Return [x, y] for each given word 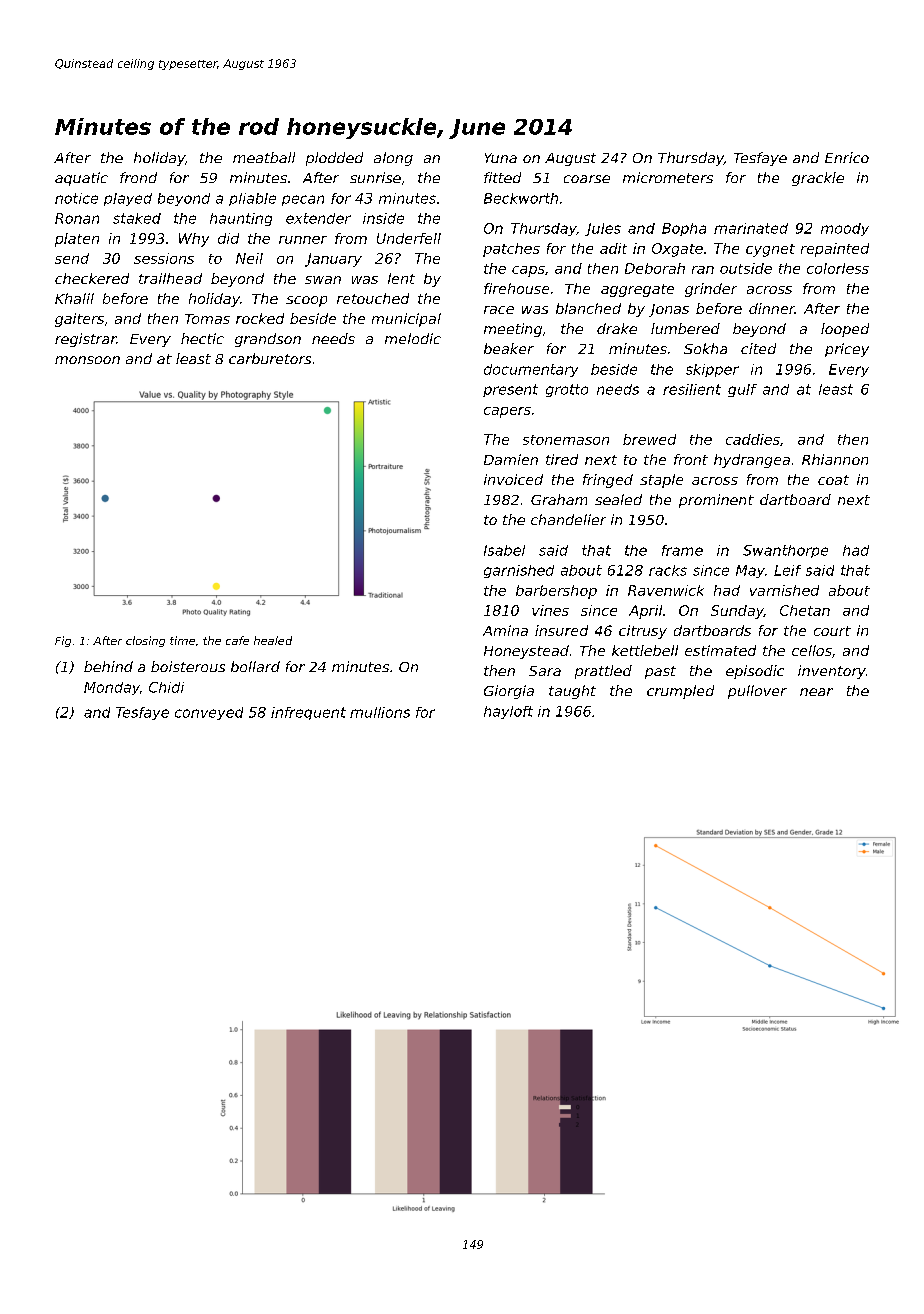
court [832, 631]
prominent [716, 501]
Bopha [684, 229]
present [510, 390]
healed [273, 640]
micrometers [668, 177]
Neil [249, 258]
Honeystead [526, 652]
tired [562, 459]
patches [511, 250]
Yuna [501, 158]
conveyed [209, 713]
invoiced [513, 479]
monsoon [87, 360]
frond [138, 177]
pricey [847, 350]
